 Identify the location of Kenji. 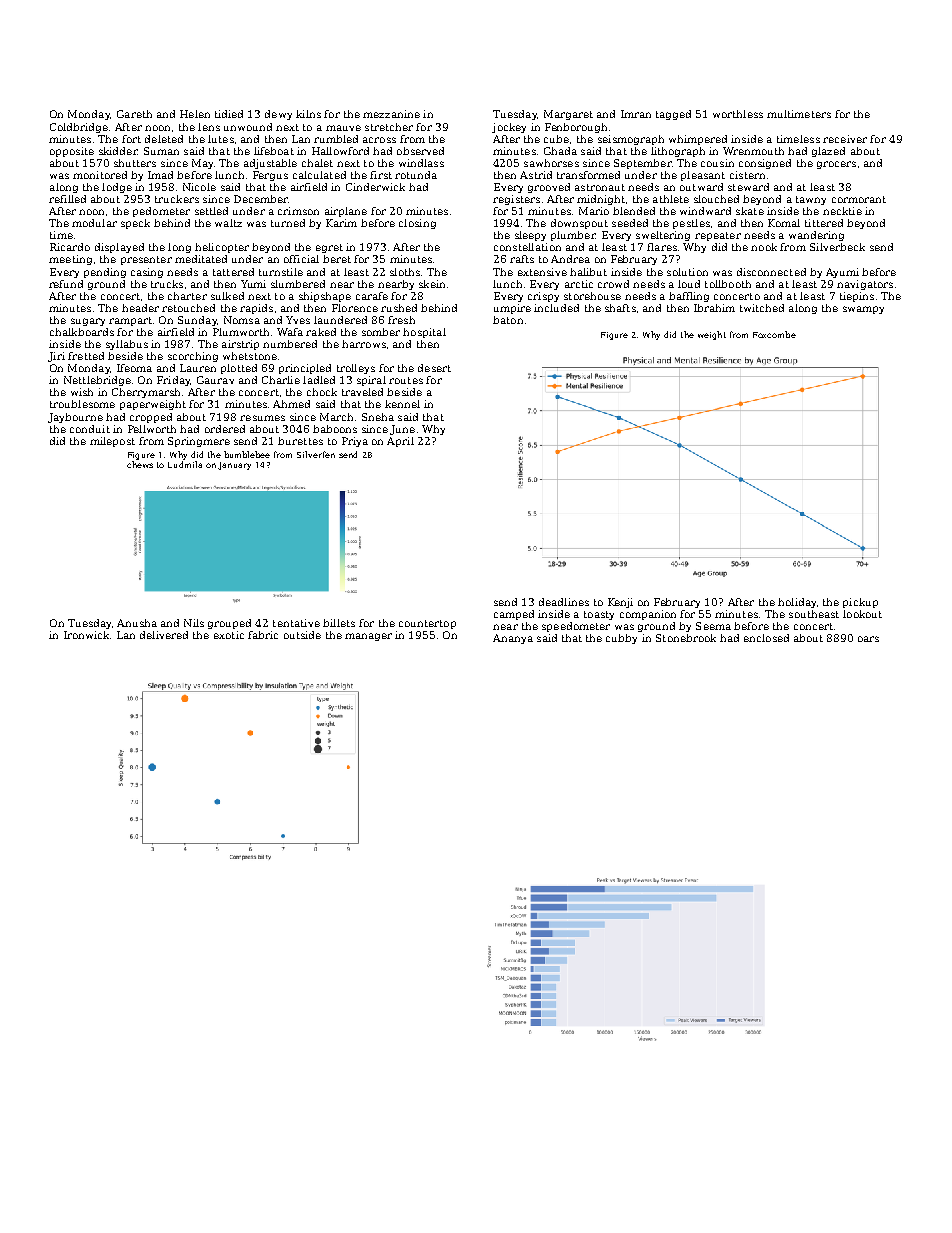
(620, 603).
